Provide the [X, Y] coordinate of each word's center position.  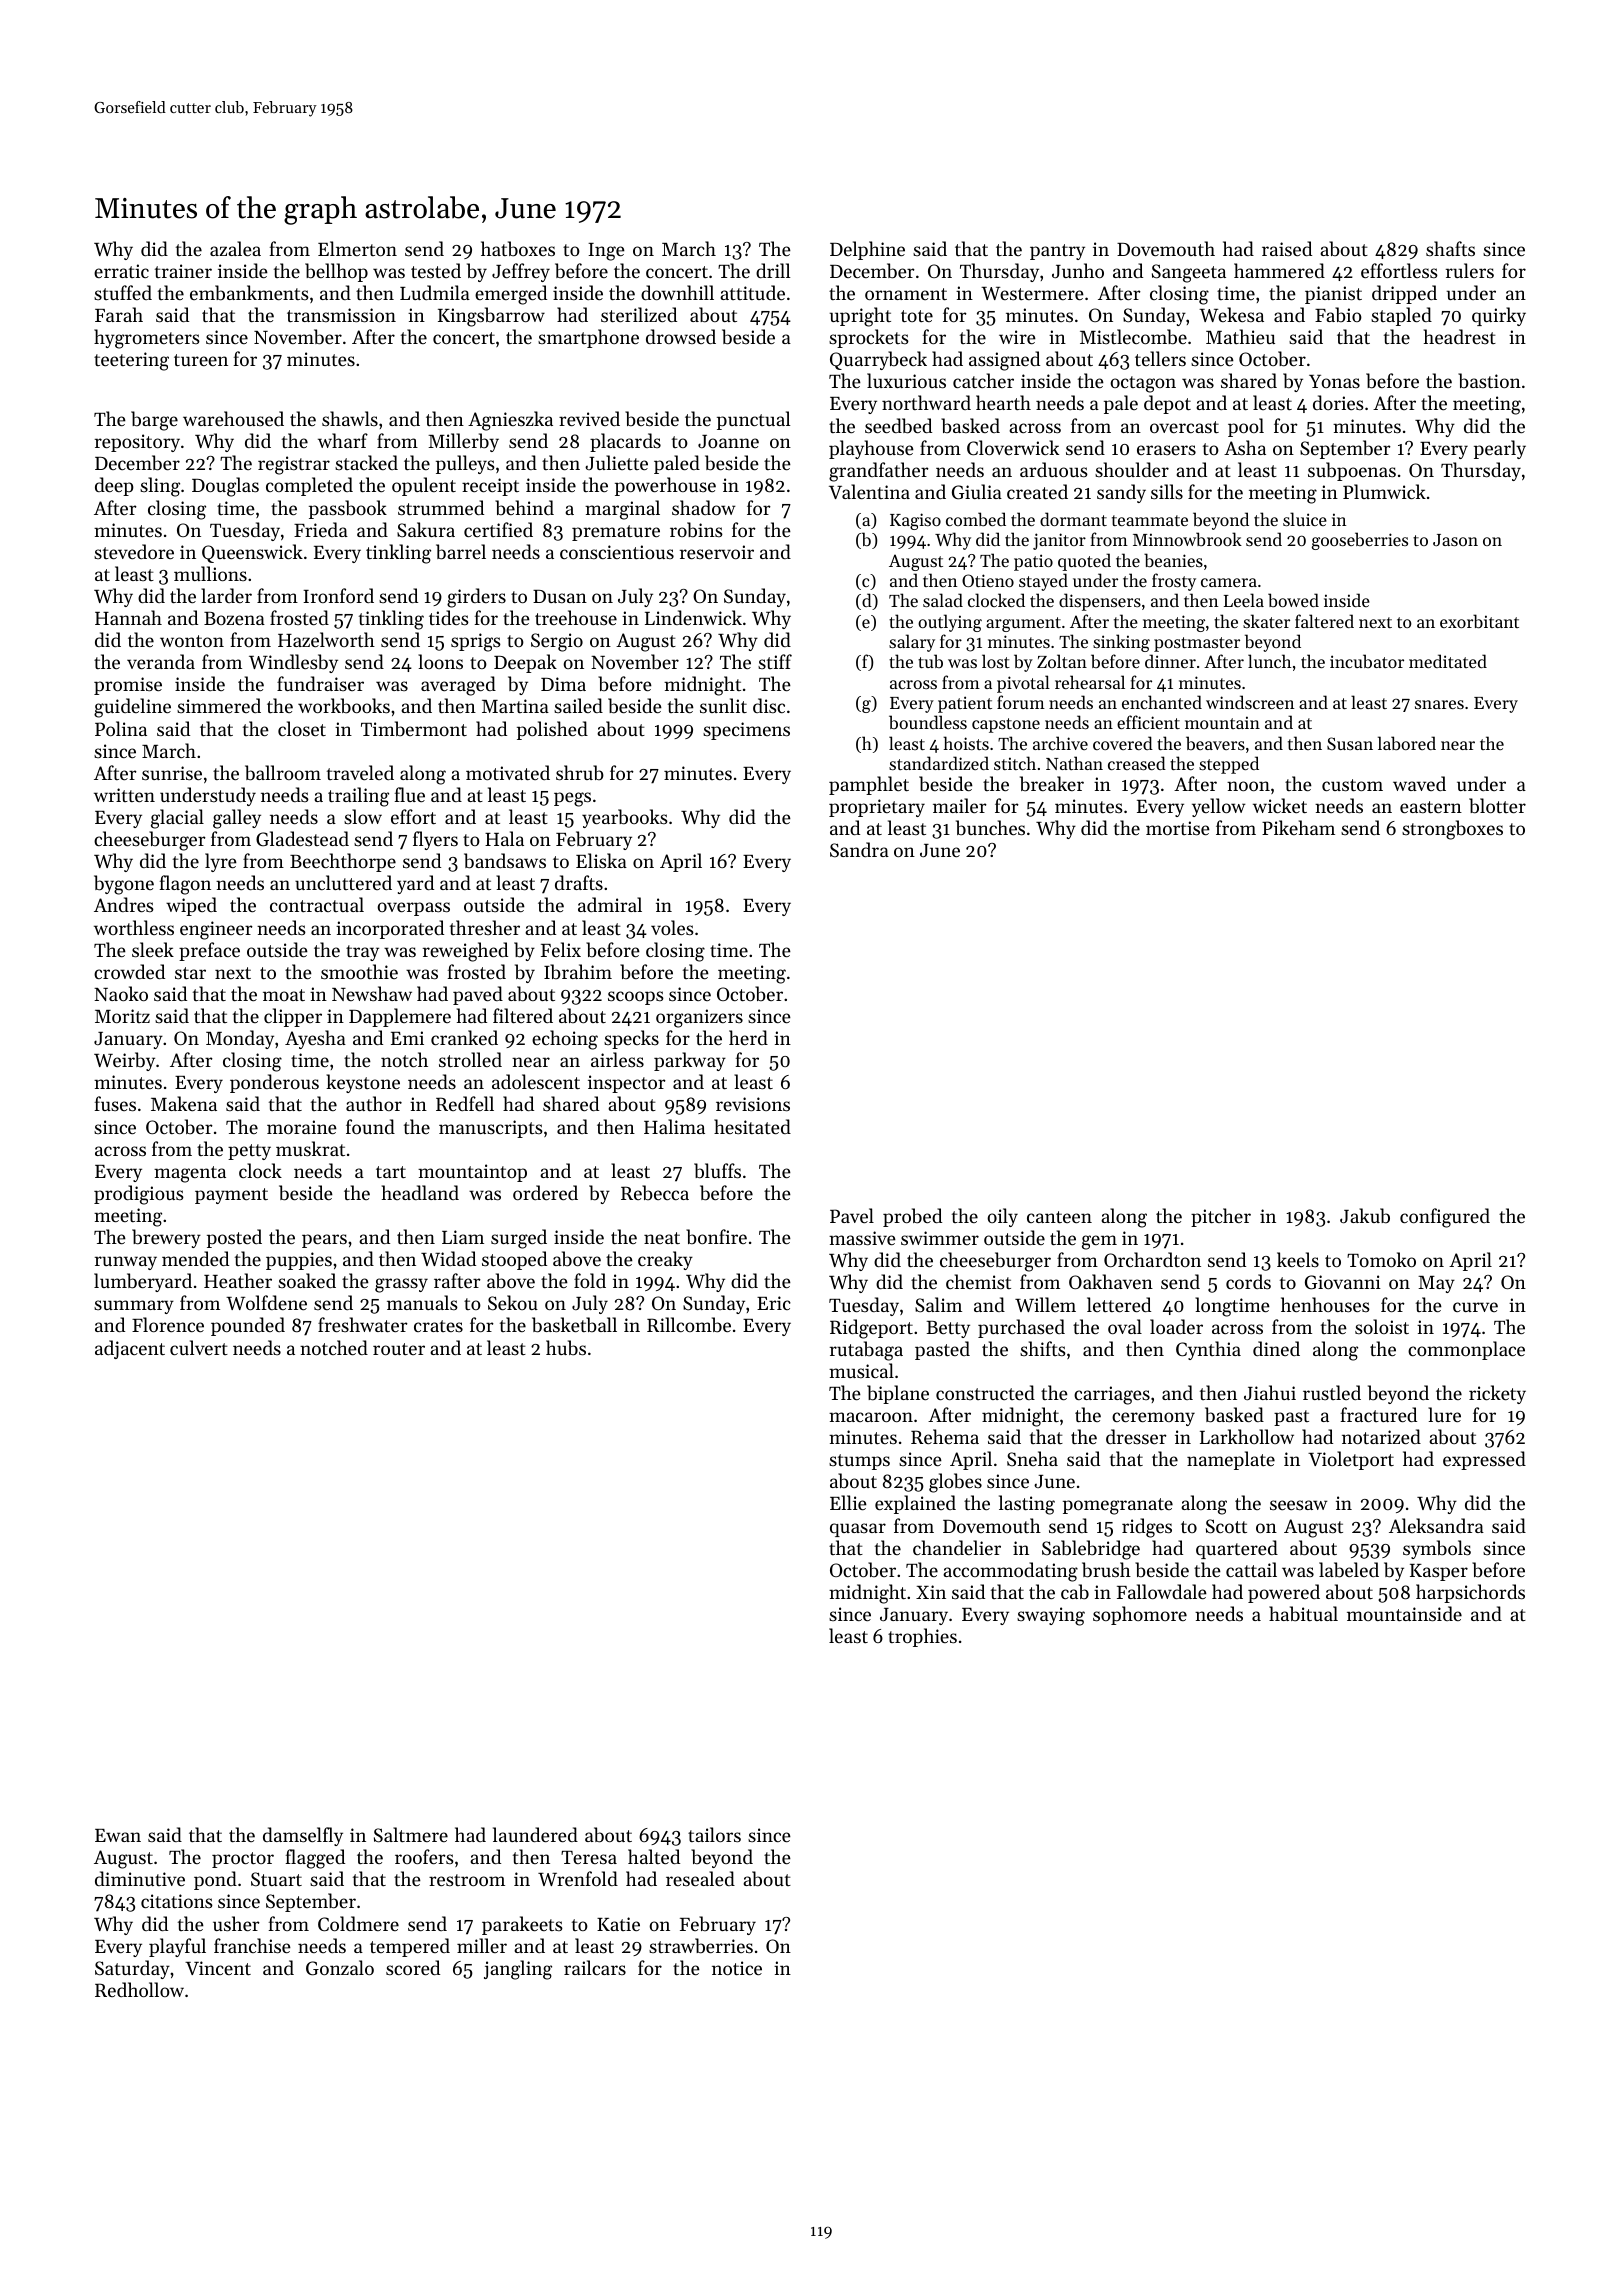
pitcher [1221, 1217]
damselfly [303, 1836]
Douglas [225, 487]
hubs [566, 1348]
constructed [985, 1392]
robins [696, 530]
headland [420, 1192]
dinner [1170, 661]
